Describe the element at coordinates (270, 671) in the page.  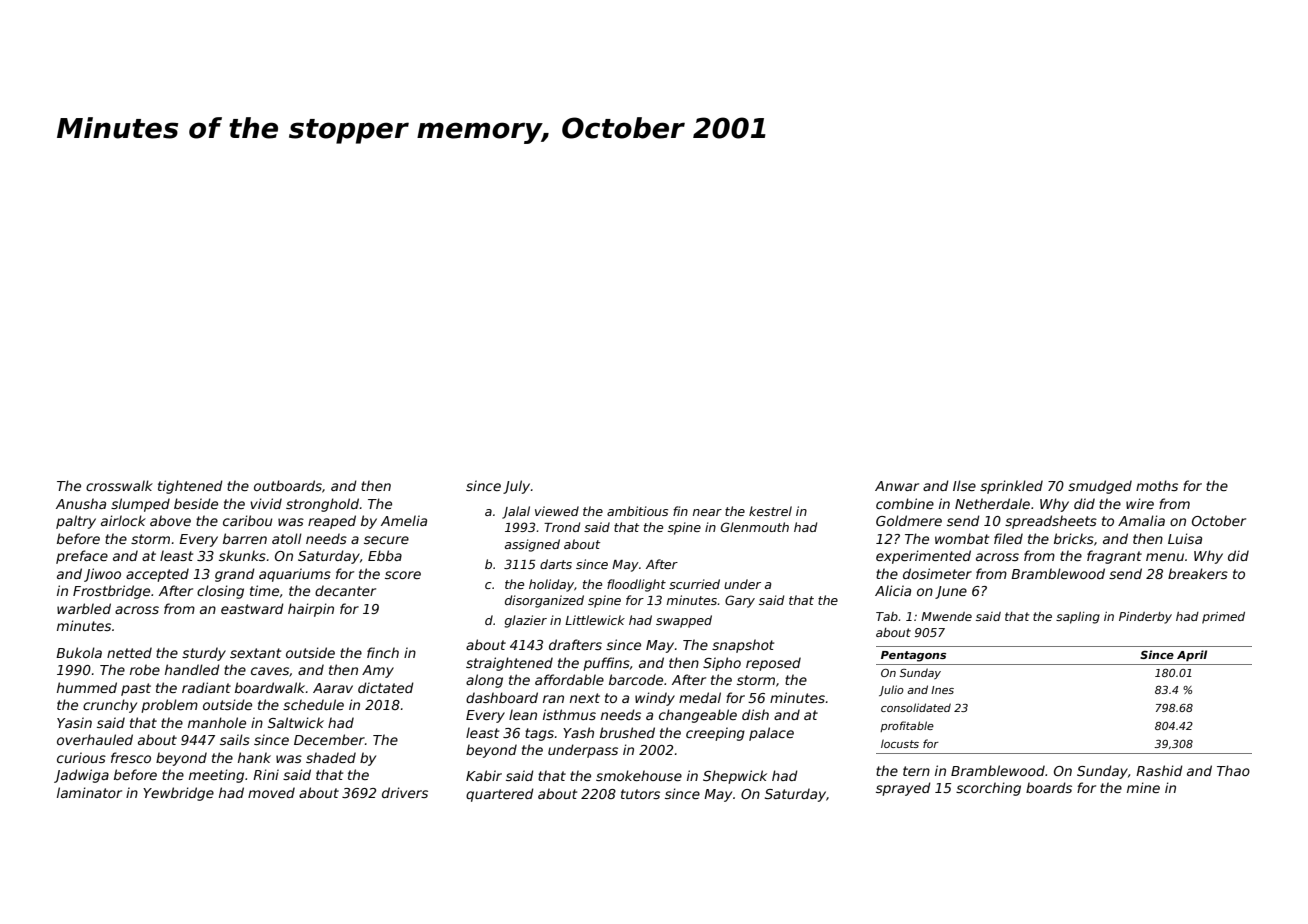
I see `caves` at that location.
